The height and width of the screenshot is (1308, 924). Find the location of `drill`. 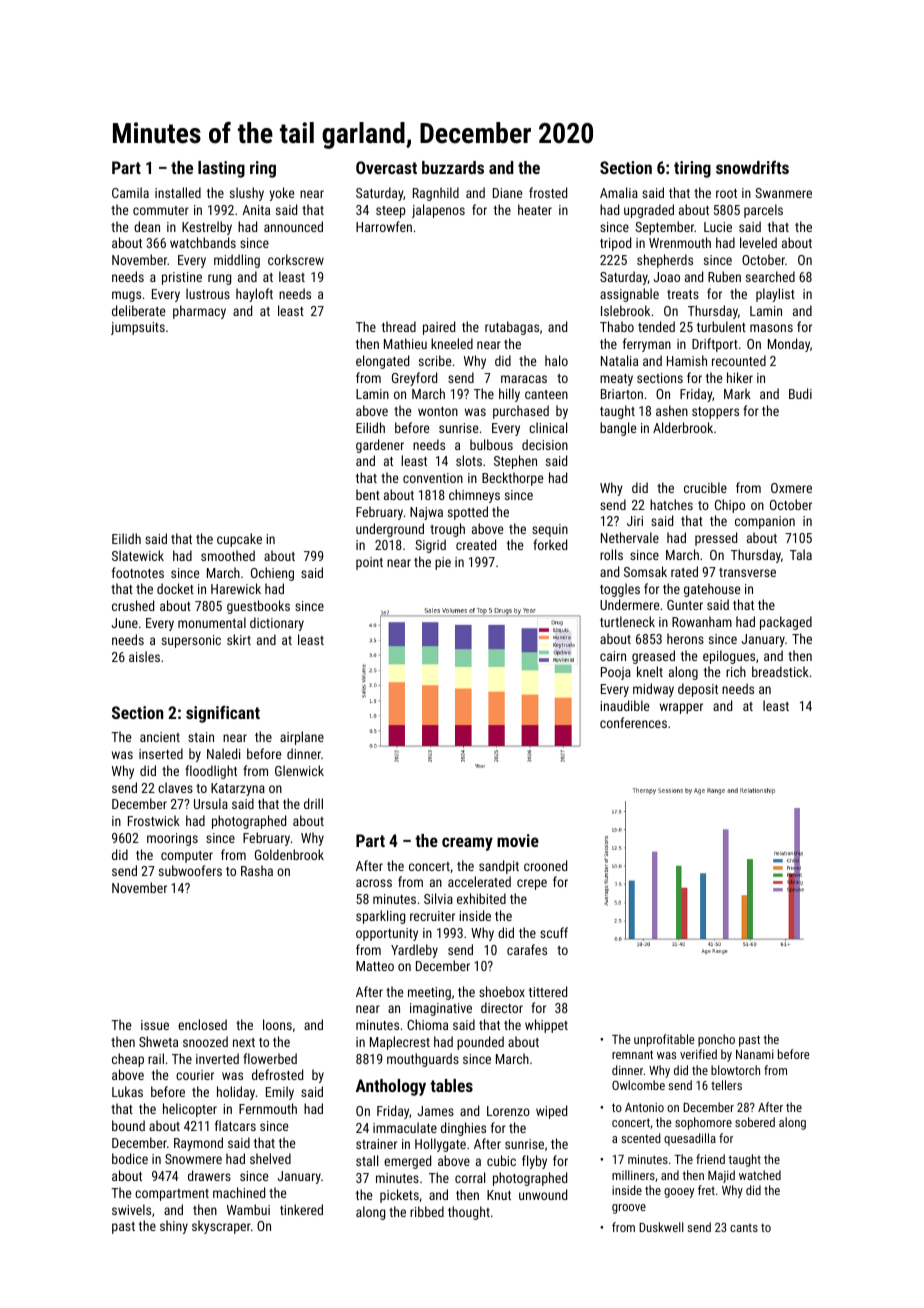

drill is located at coordinates (313, 803).
